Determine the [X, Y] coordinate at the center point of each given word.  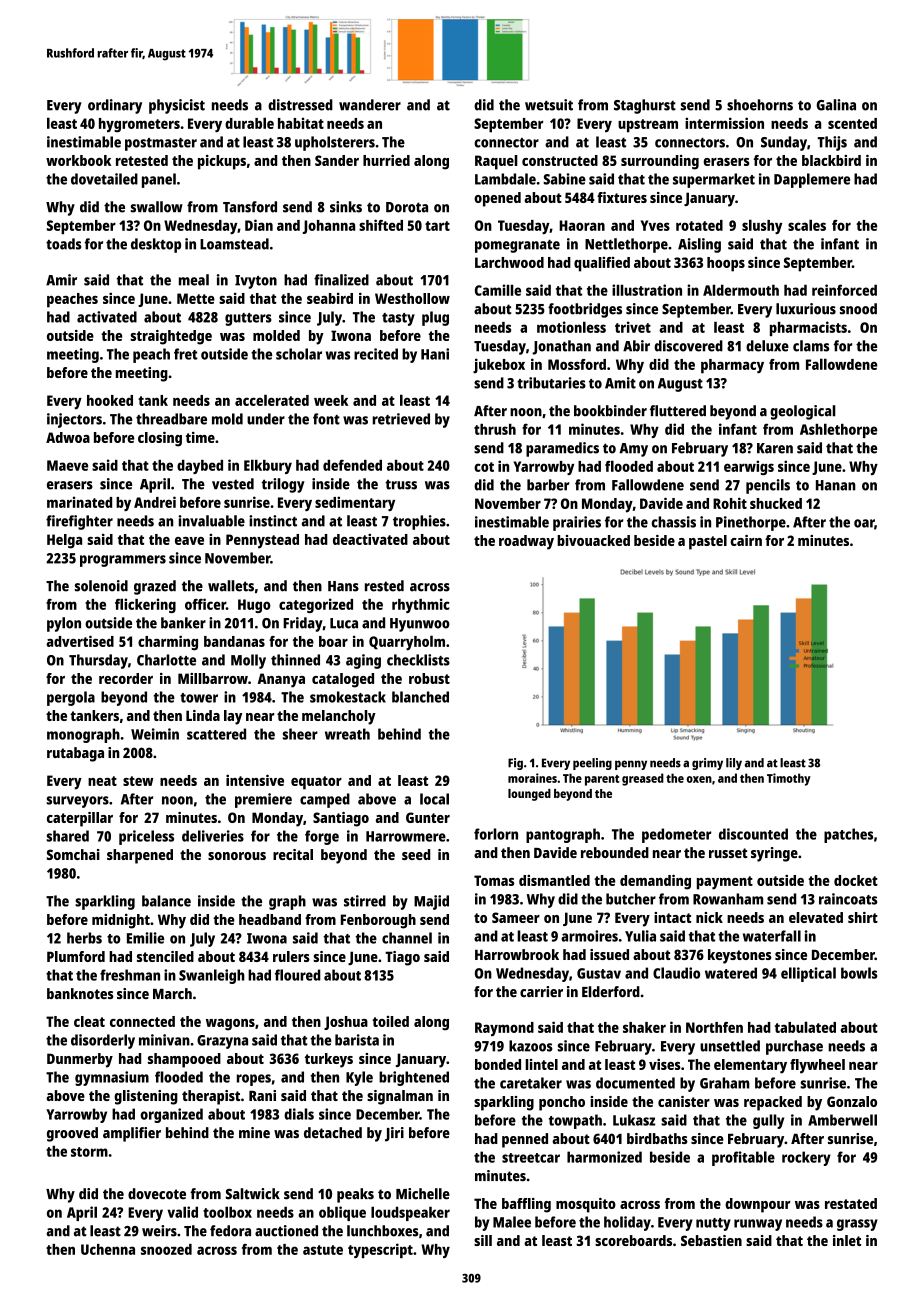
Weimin [155, 734]
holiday [627, 1223]
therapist [211, 1097]
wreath [347, 734]
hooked [110, 400]
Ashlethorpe [838, 430]
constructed [560, 160]
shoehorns [760, 105]
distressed [300, 105]
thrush [495, 429]
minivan [164, 1040]
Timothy [789, 779]
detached [333, 1132]
